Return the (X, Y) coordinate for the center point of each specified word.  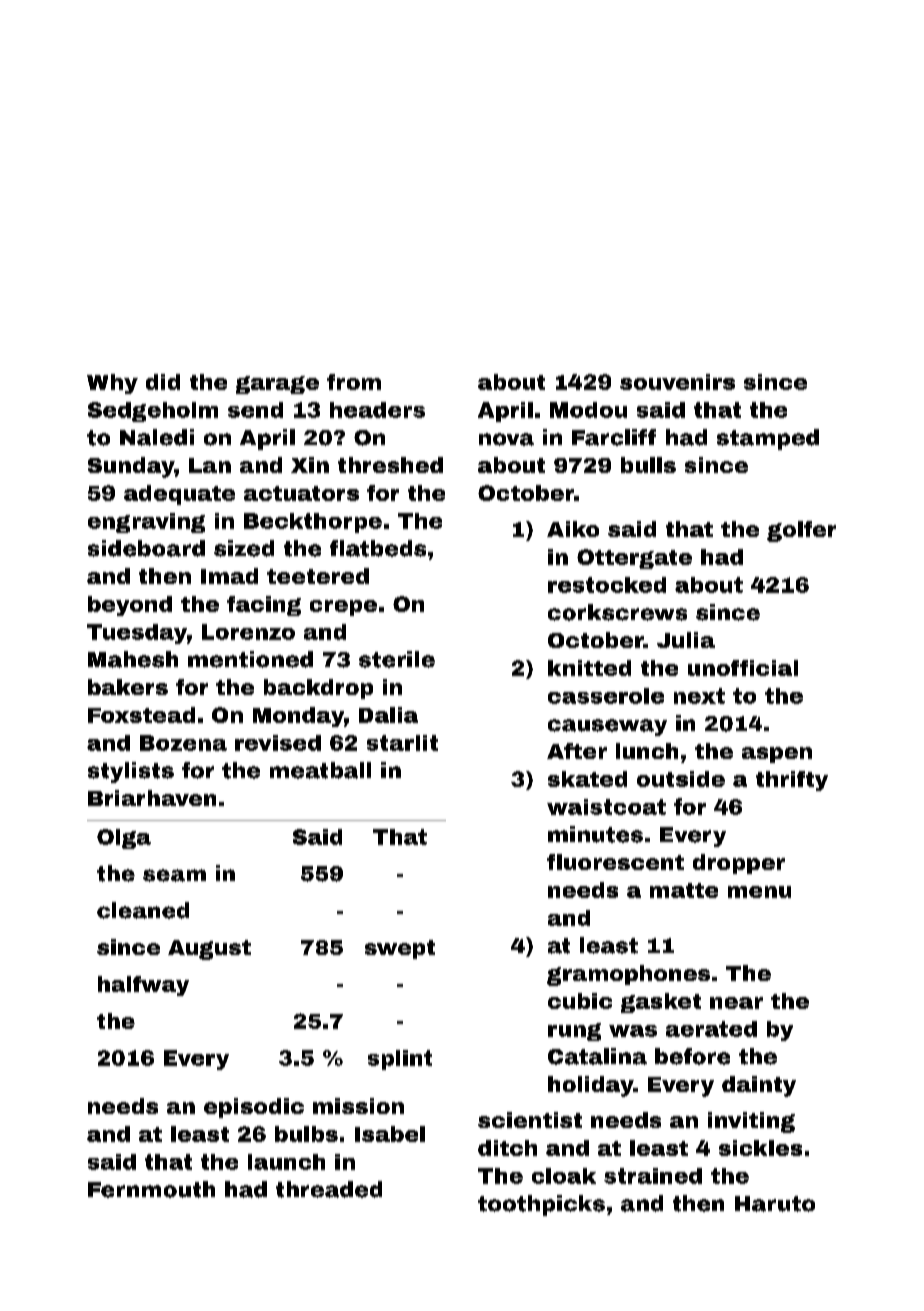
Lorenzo (248, 632)
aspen (777, 755)
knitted (589, 668)
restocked (607, 585)
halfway (143, 986)
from (354, 382)
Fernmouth (151, 1189)
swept (400, 949)
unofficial (743, 668)
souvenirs (677, 382)
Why (112, 384)
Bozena (183, 743)
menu (759, 892)
